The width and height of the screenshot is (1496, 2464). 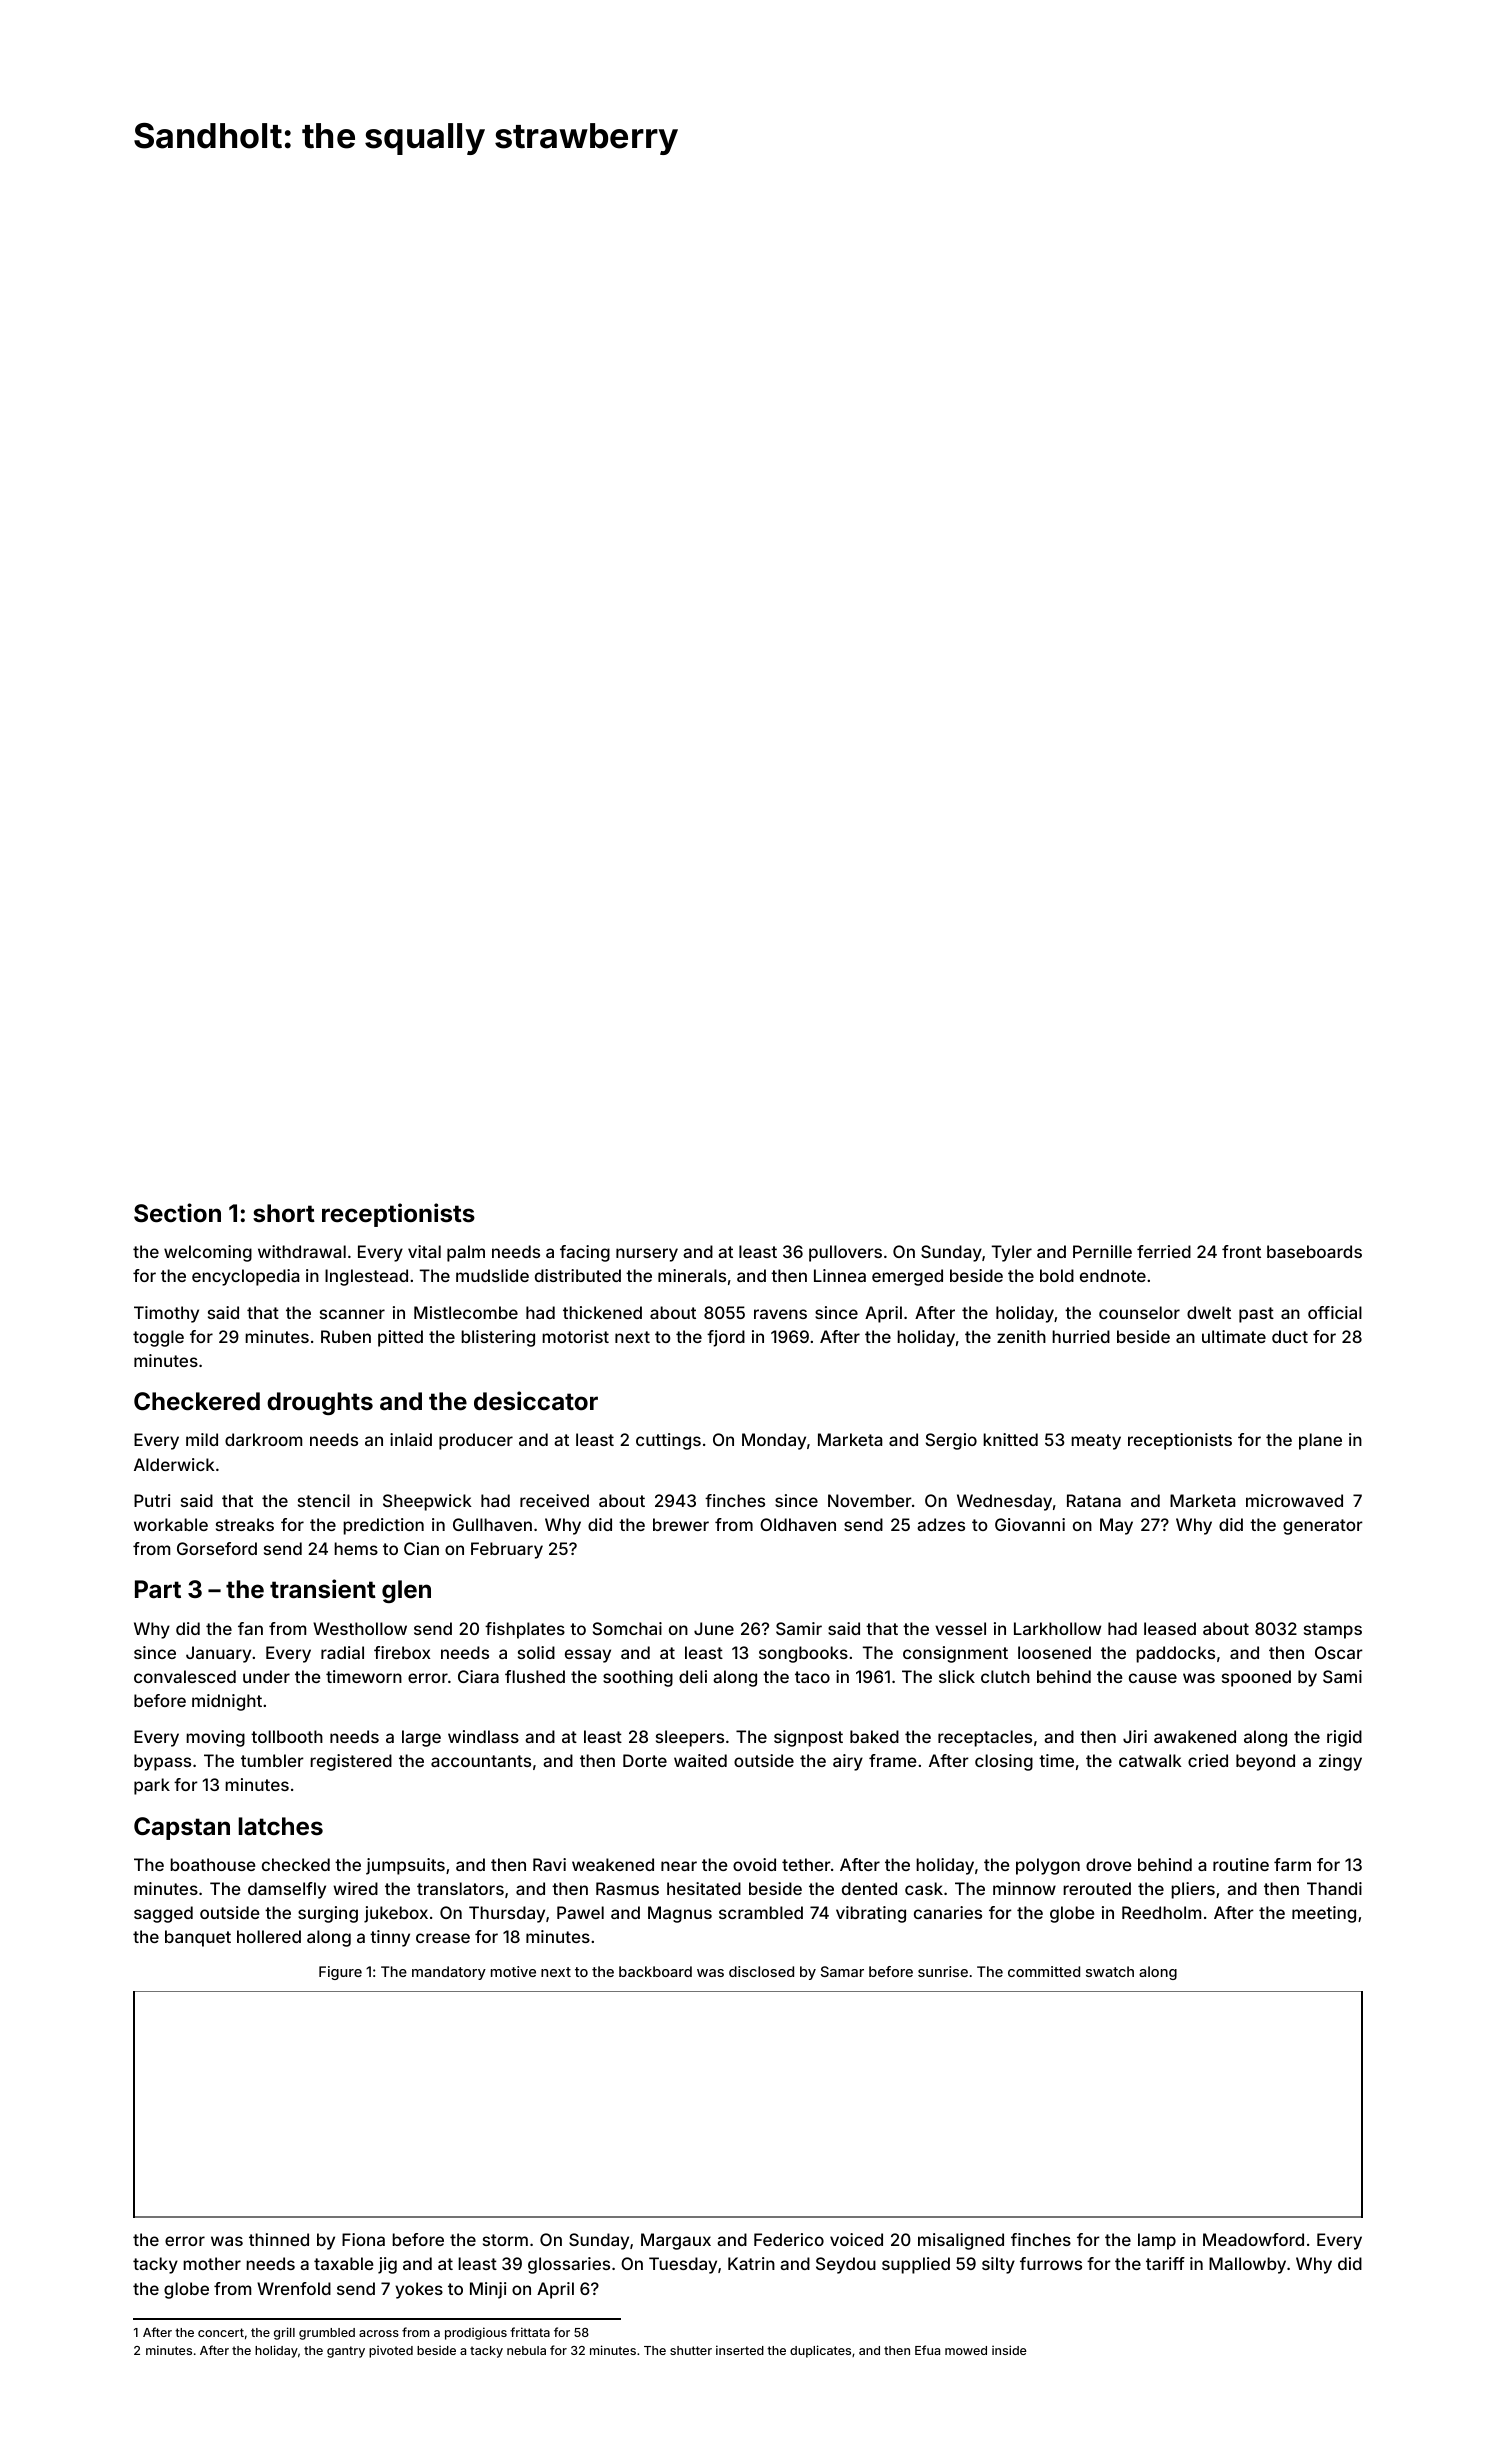 What do you see at coordinates (481, 1761) in the screenshot?
I see `accountants` at bounding box center [481, 1761].
